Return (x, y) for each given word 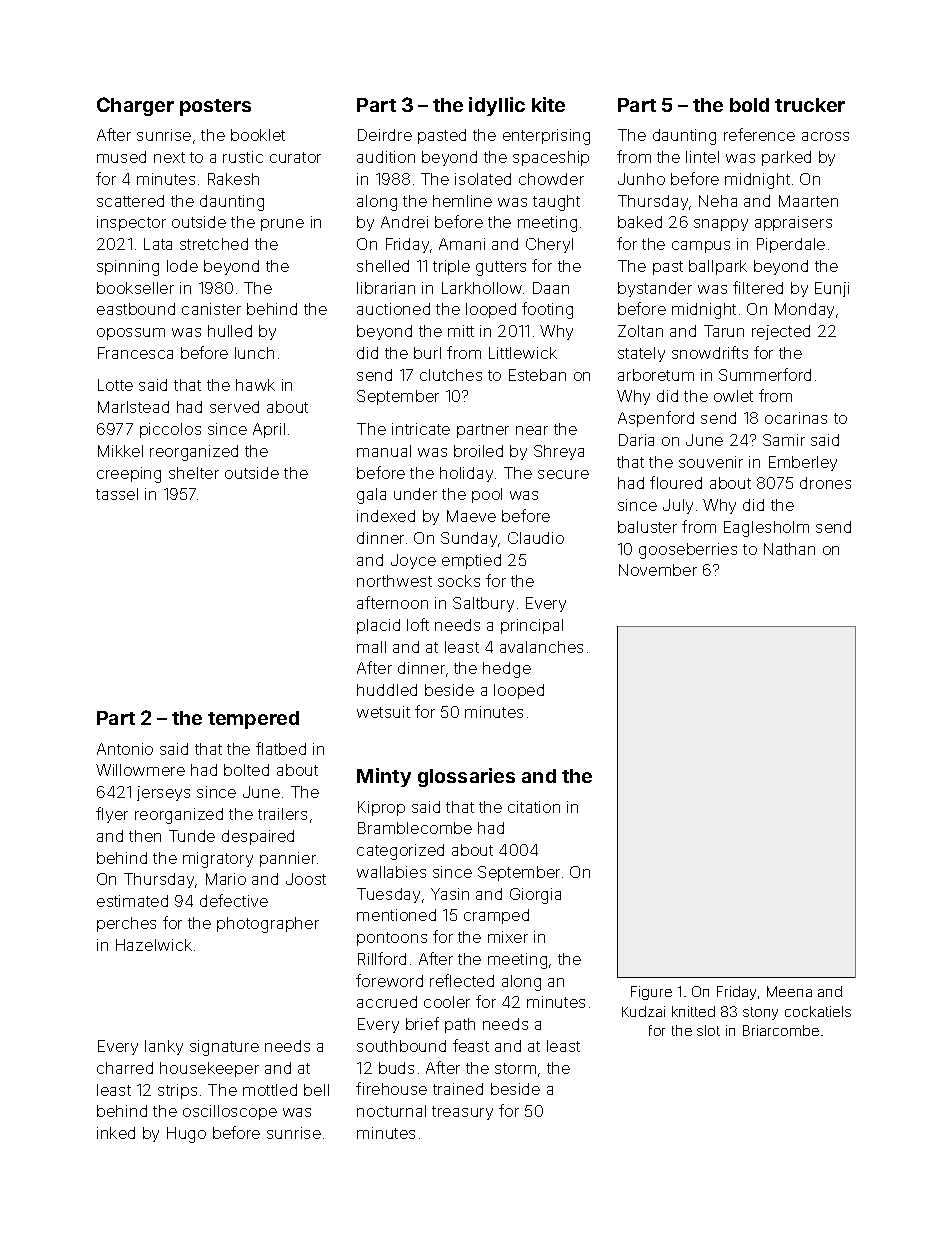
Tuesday (388, 895)
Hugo (186, 1135)
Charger (135, 106)
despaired (258, 837)
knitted (693, 1011)
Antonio (125, 749)
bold (749, 105)
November (658, 570)
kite (548, 104)
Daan (551, 288)
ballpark (718, 267)
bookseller (135, 288)
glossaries (466, 777)
